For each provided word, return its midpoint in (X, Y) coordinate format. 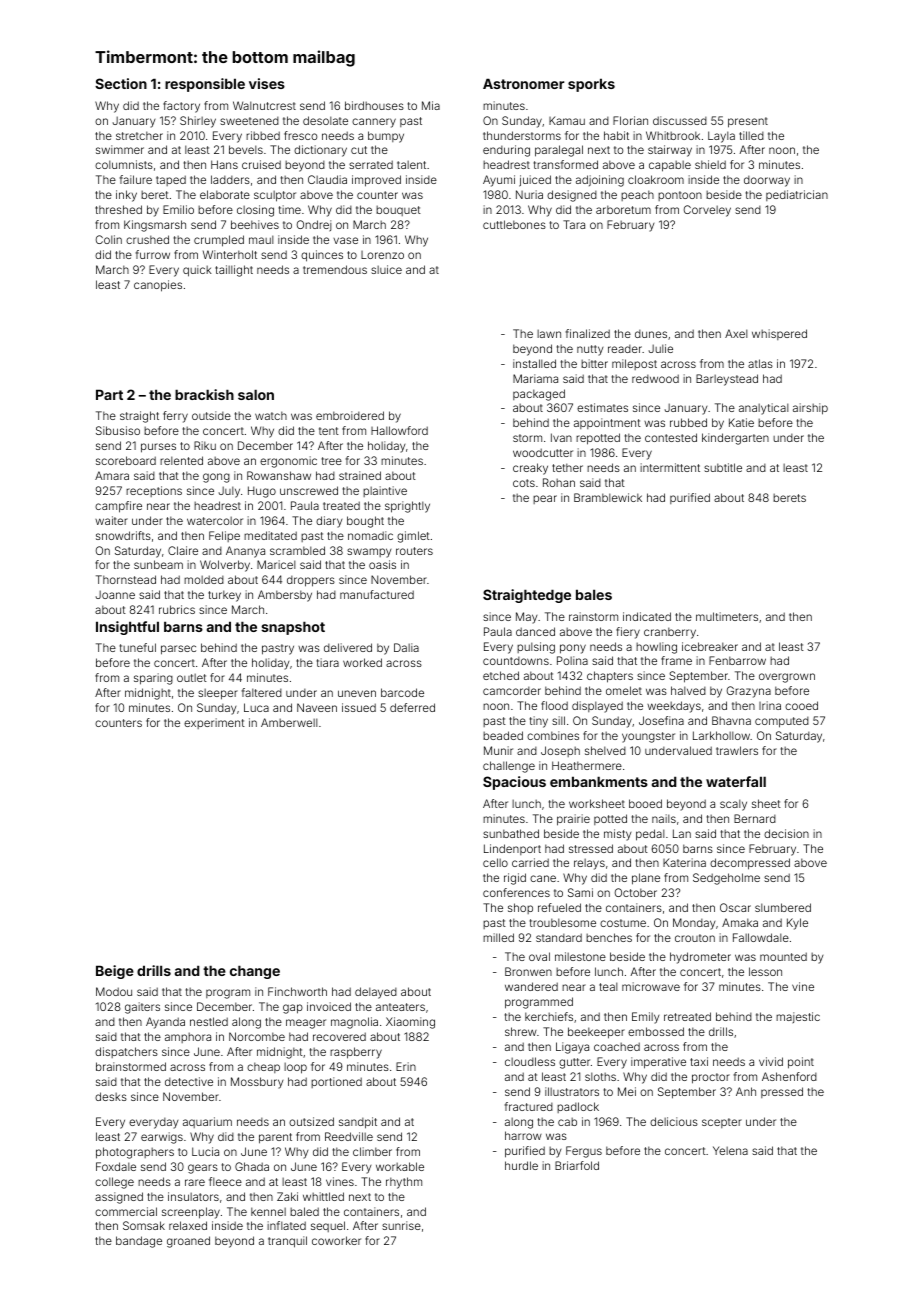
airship (810, 409)
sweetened (249, 121)
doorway (767, 181)
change (255, 972)
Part (109, 394)
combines (553, 735)
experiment (214, 723)
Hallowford (399, 430)
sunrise (401, 1225)
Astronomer (523, 83)
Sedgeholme (726, 879)
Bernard (755, 818)
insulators (193, 1196)
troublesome (563, 922)
